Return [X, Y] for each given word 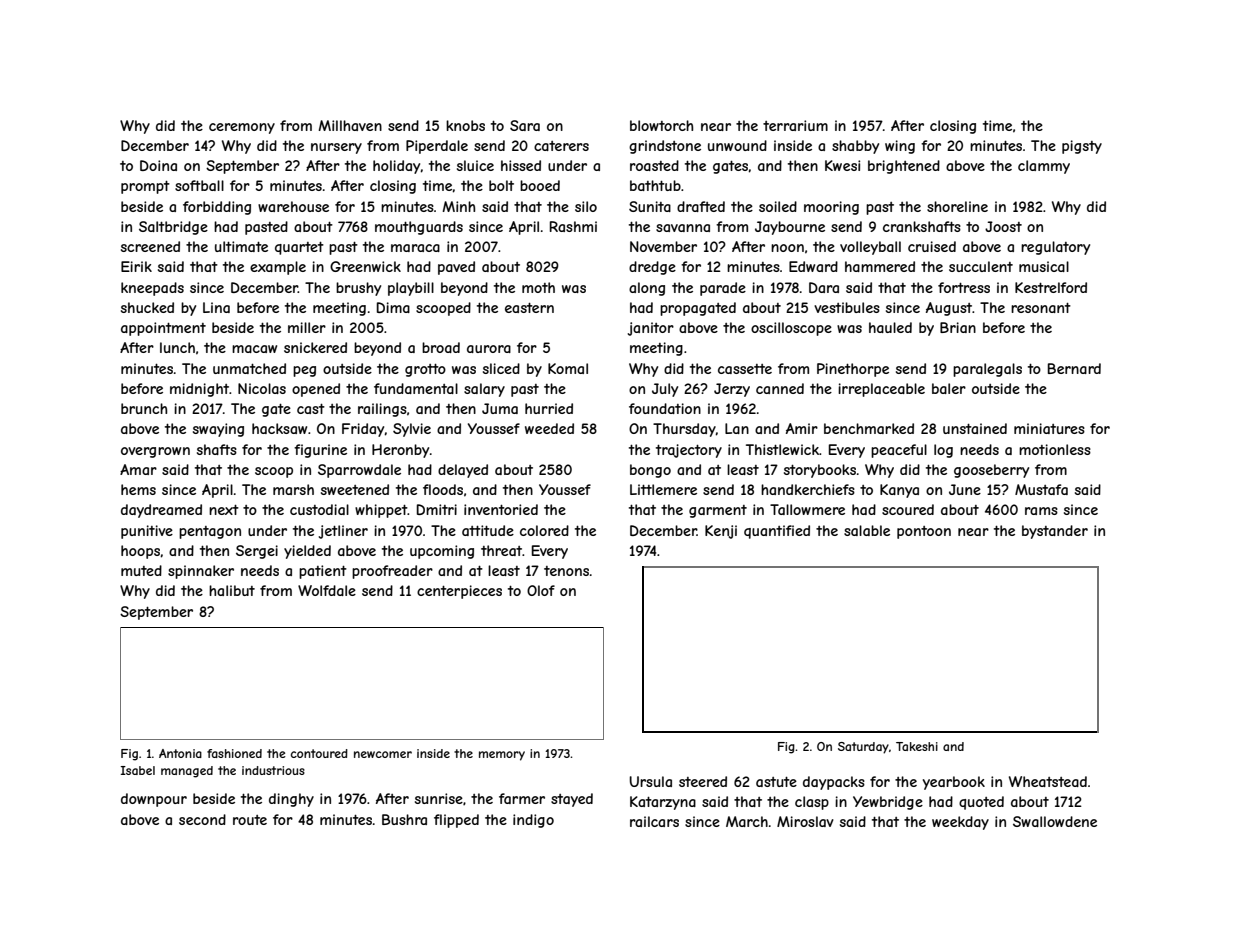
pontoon [924, 532]
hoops [140, 552]
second [202, 819]
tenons [566, 571]
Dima [393, 307]
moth [538, 287]
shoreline [957, 206]
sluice [475, 165]
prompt [145, 187]
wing [900, 147]
